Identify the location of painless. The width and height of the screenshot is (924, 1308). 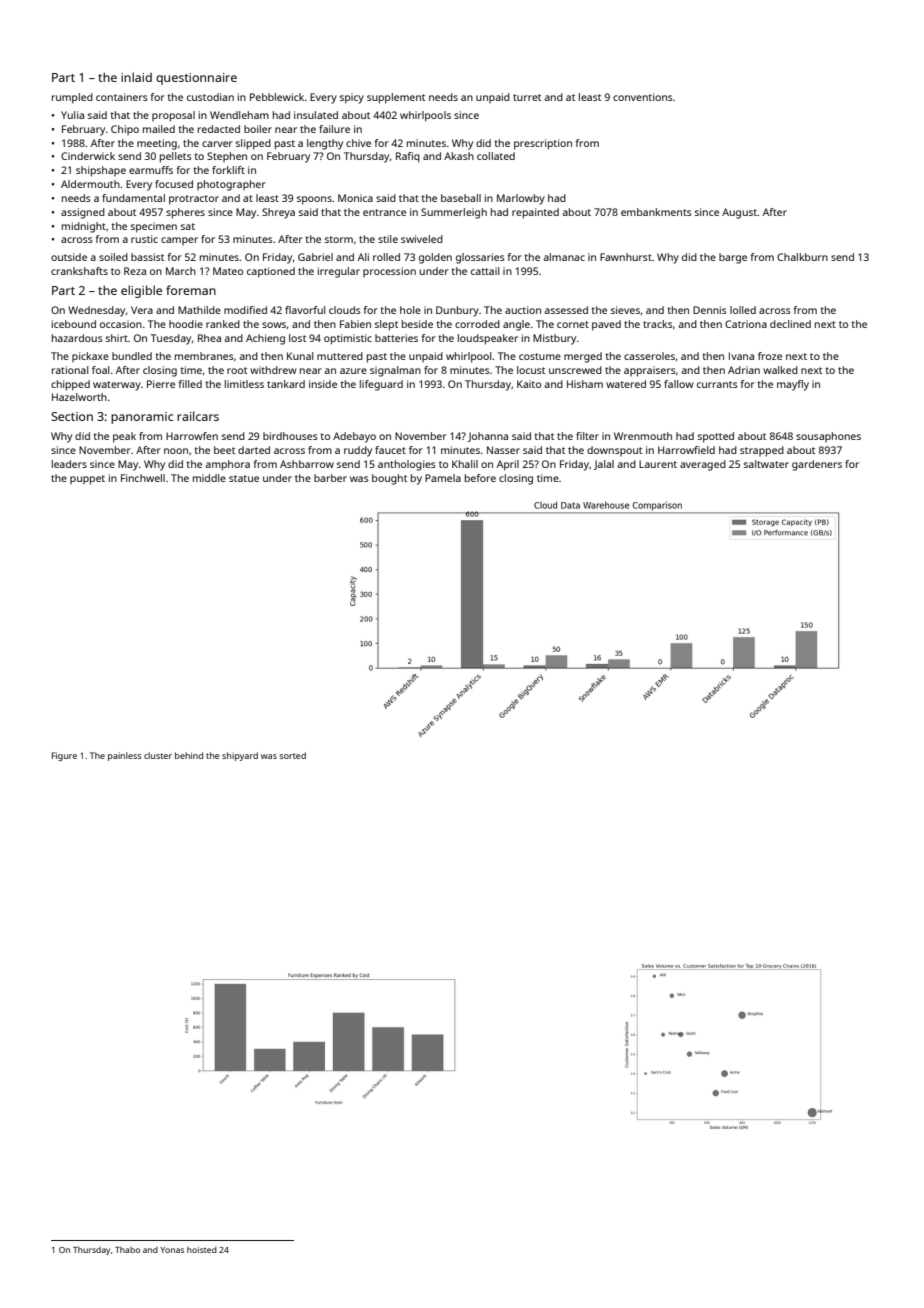
(124, 756).
